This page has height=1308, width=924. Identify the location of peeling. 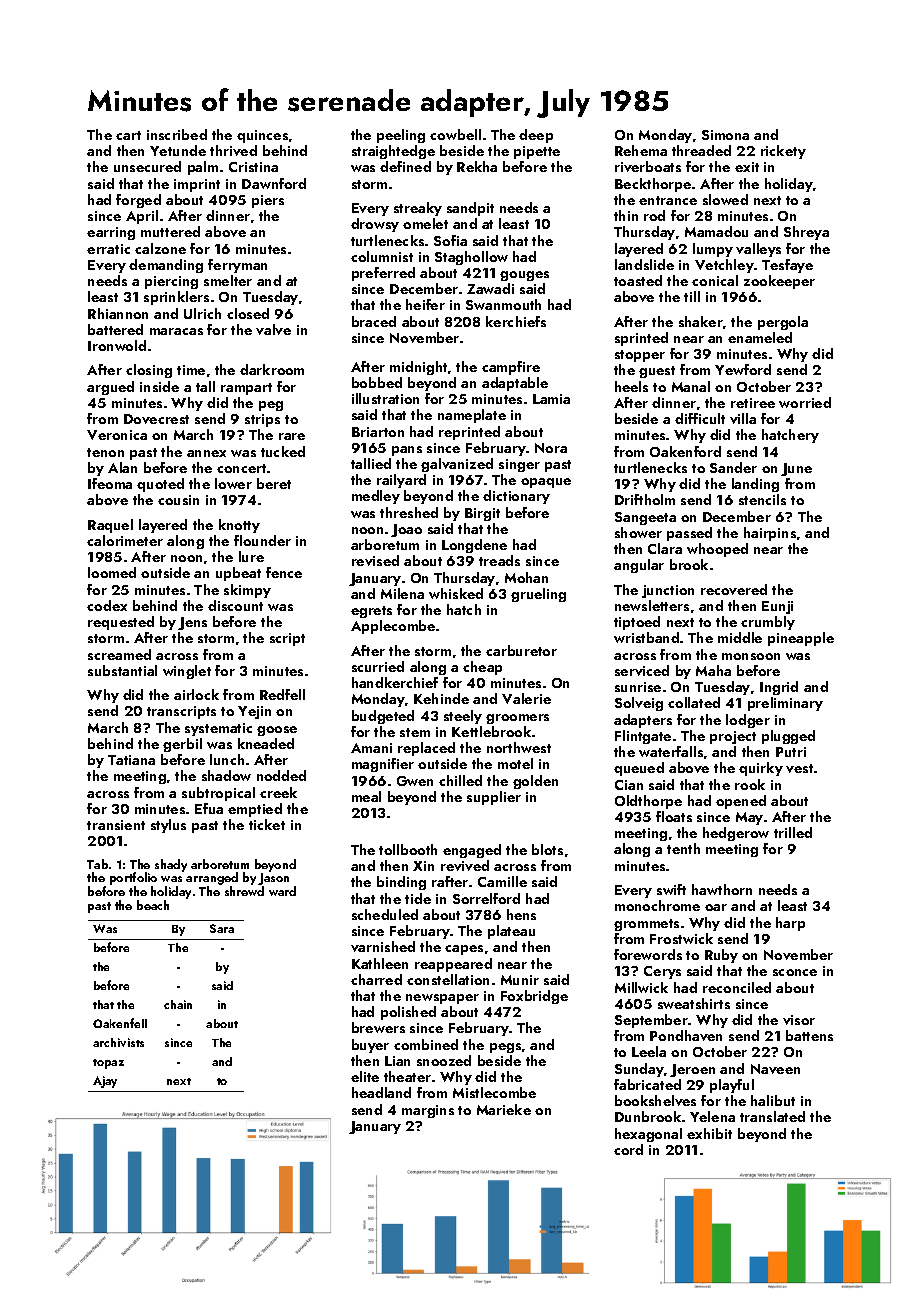
(401, 136).
